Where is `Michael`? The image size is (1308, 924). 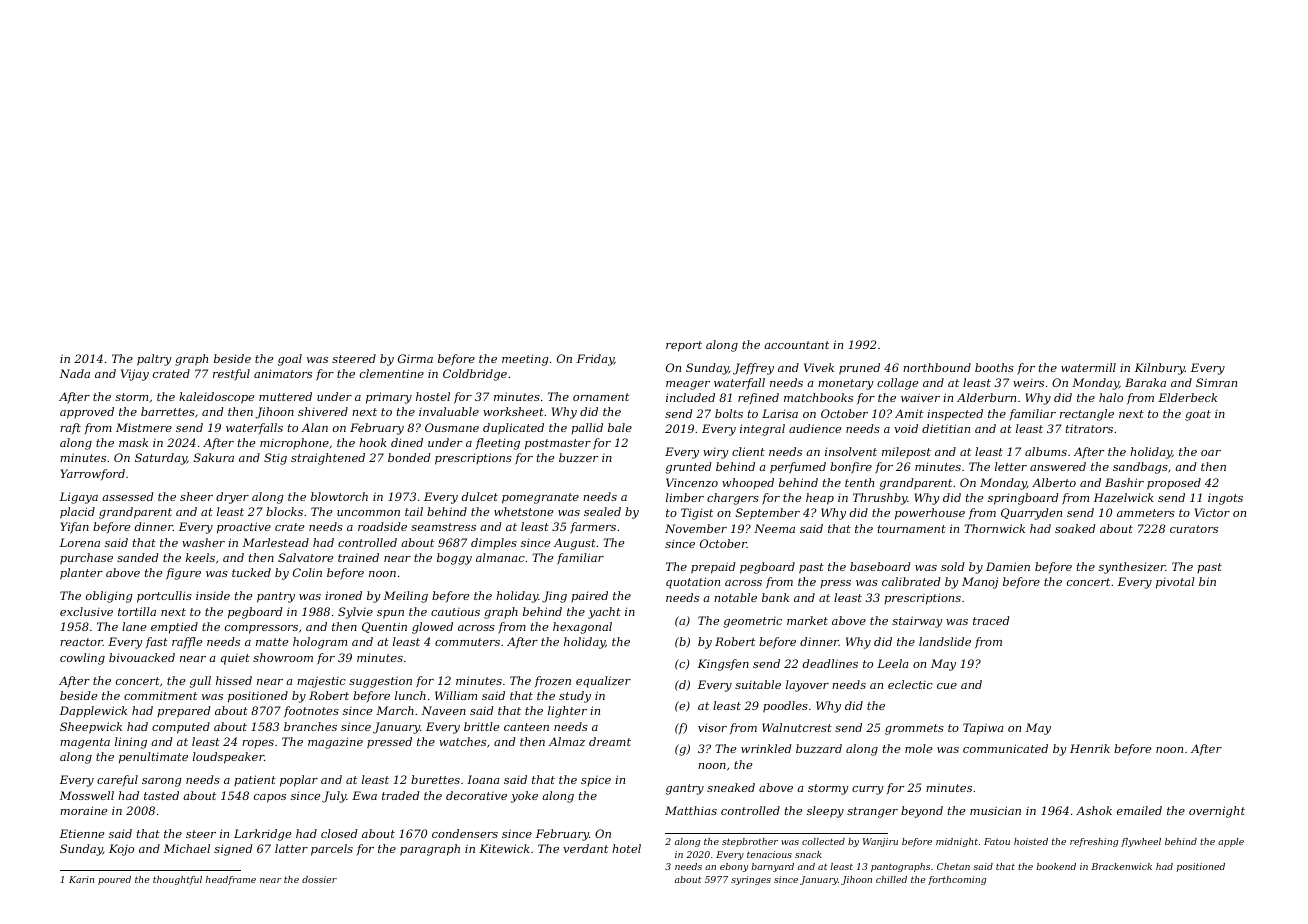 Michael is located at coordinates (187, 848).
